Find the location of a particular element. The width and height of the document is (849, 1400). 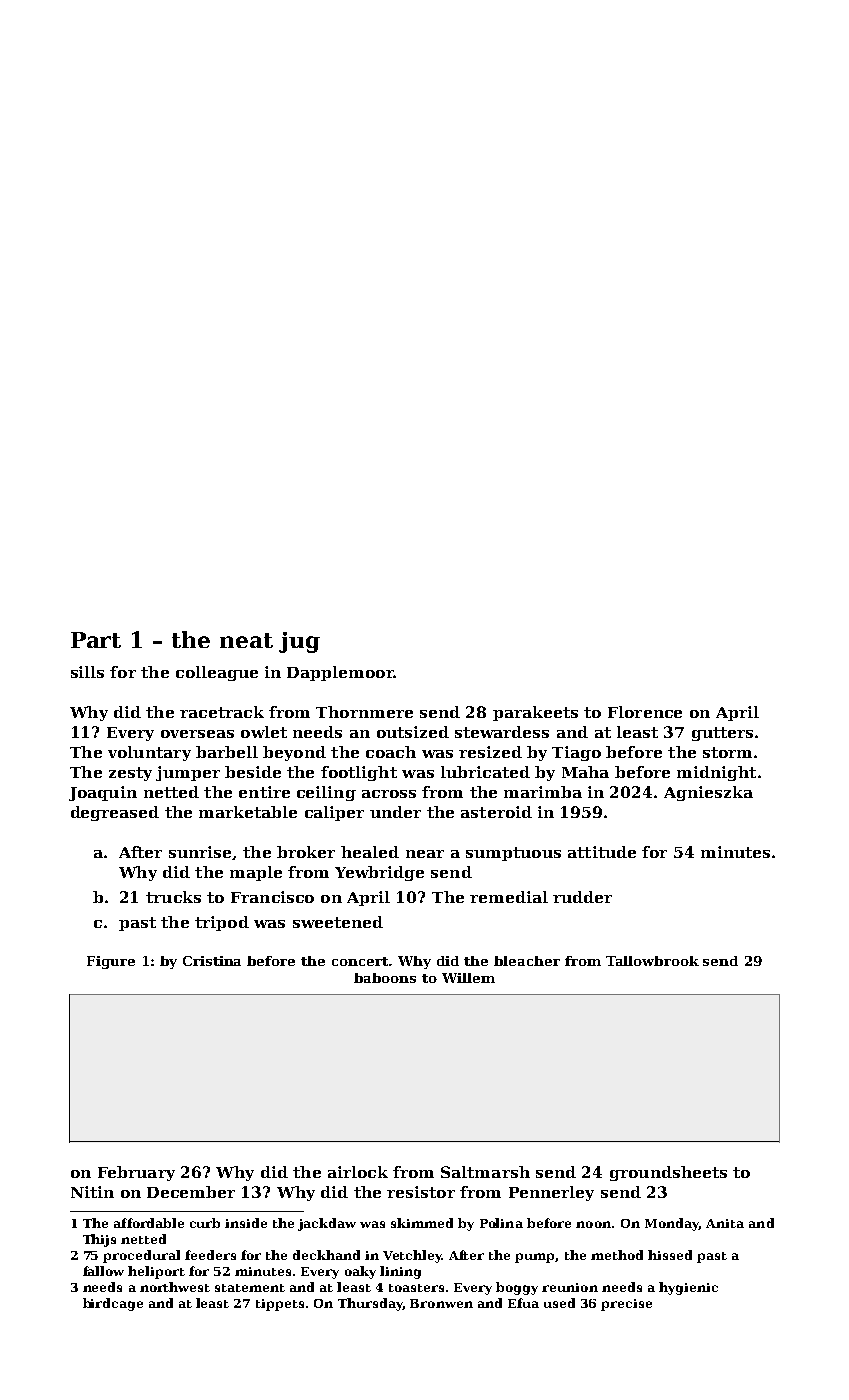

Cristina is located at coordinates (212, 961).
